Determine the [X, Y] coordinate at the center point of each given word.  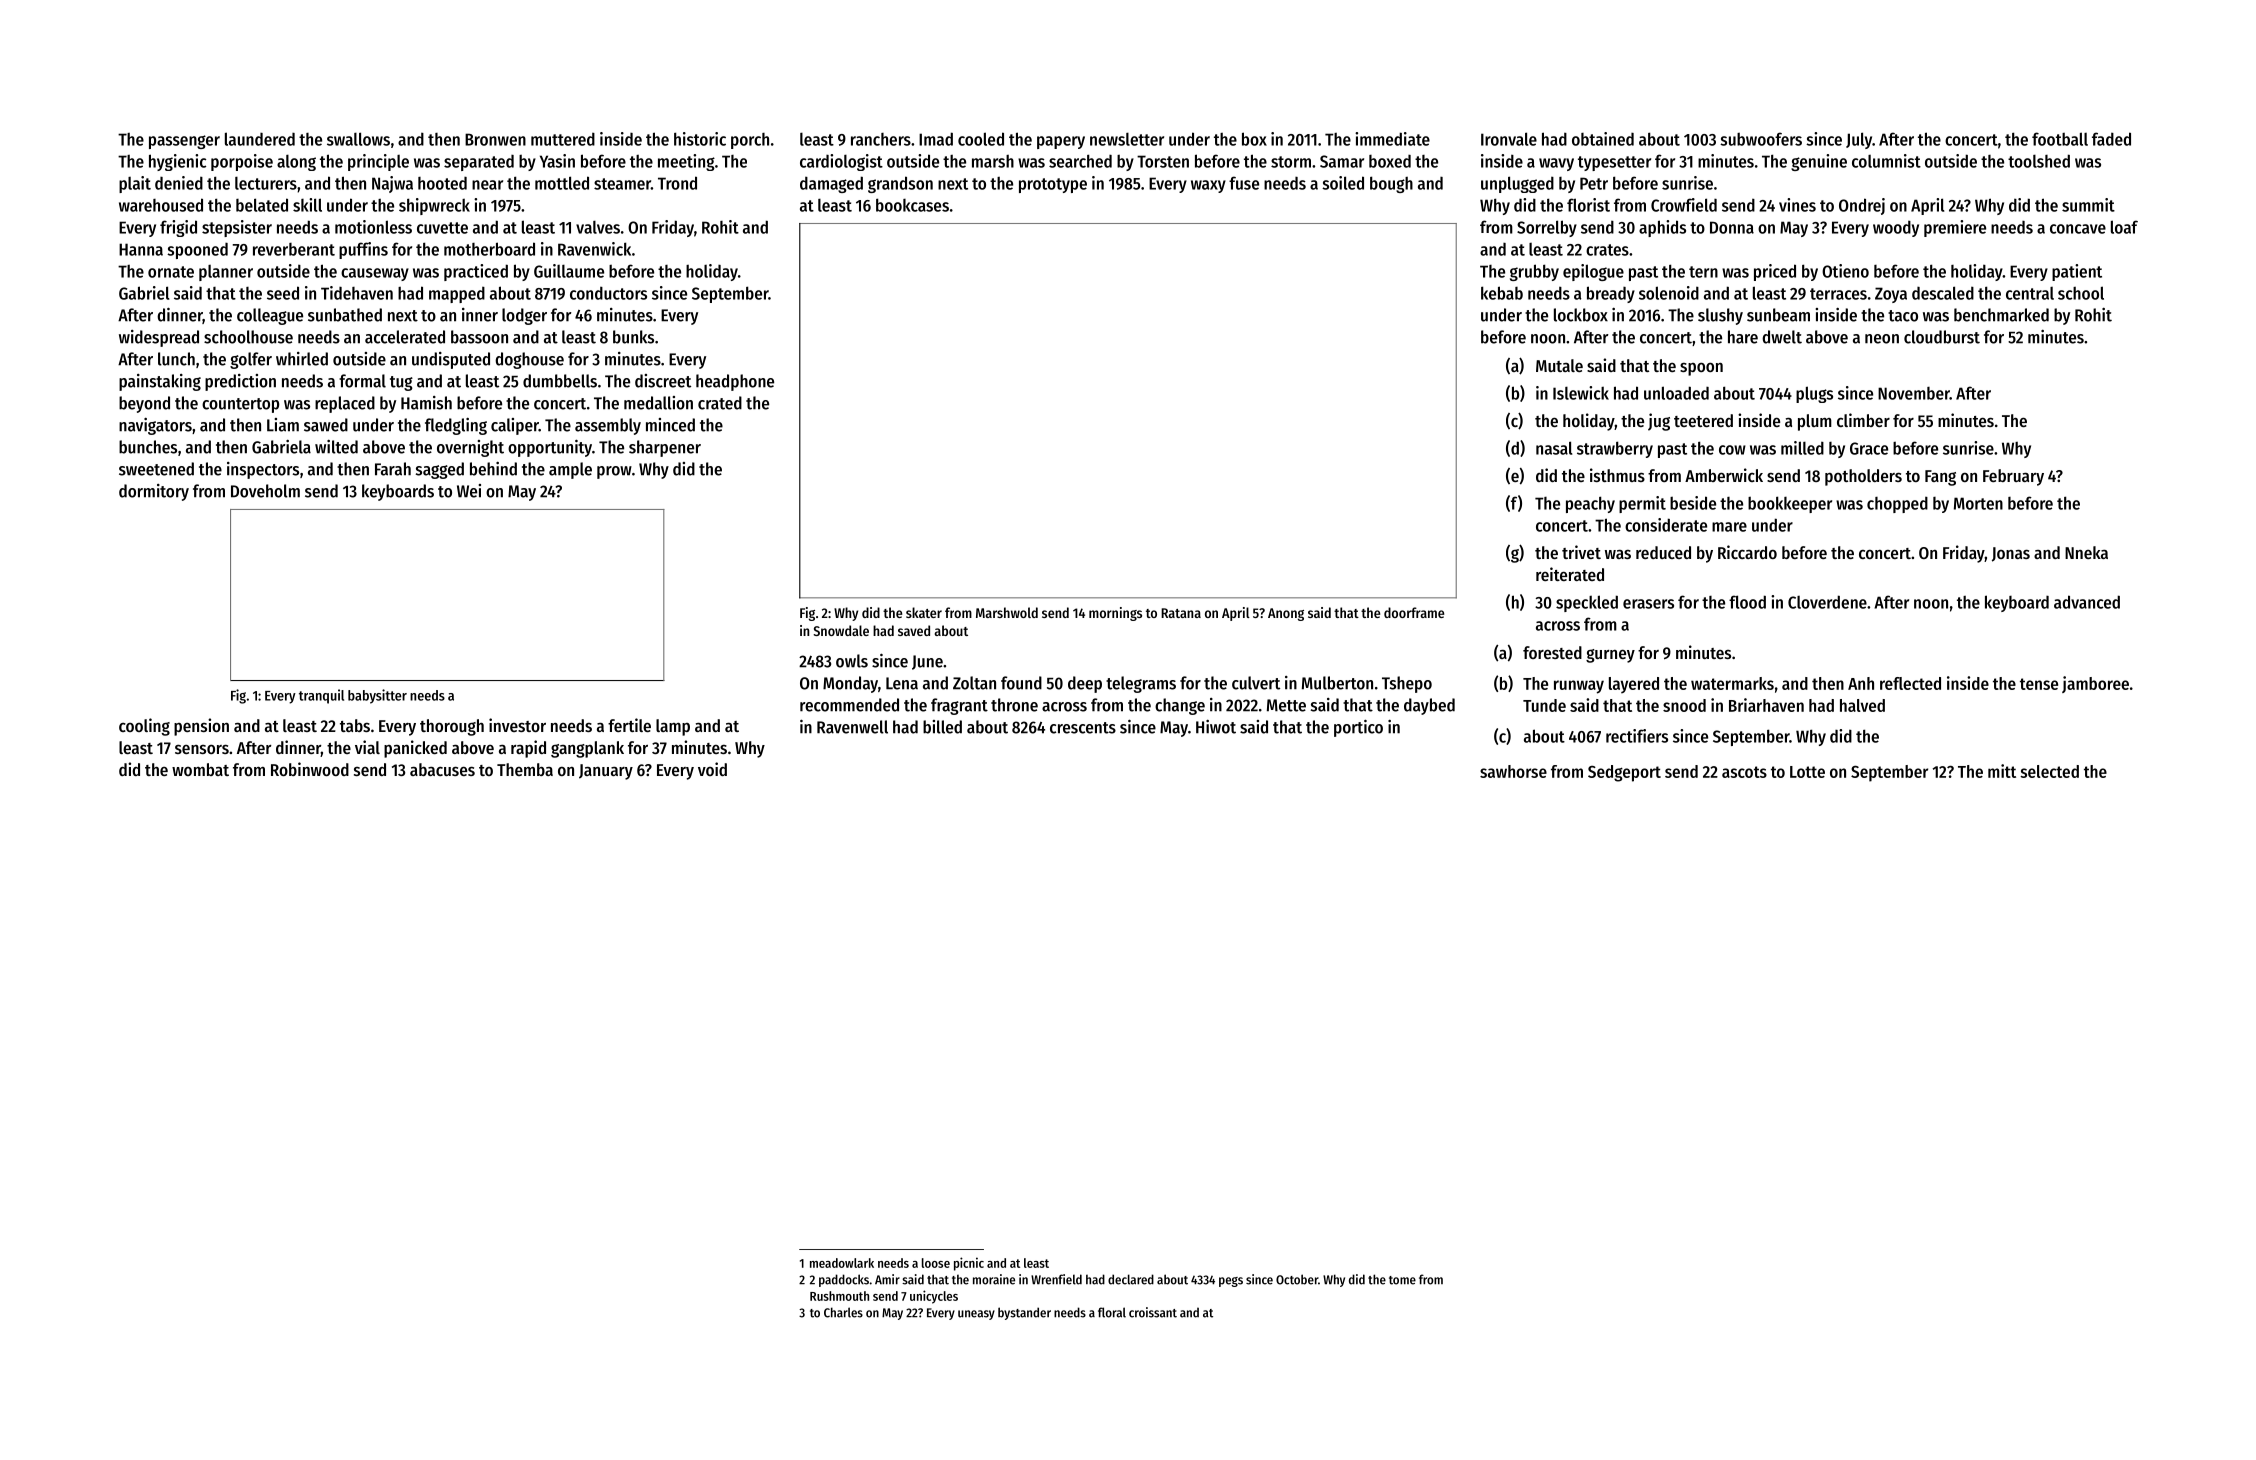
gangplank [587, 749]
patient [2077, 272]
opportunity [550, 448]
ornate [171, 272]
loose [936, 1263]
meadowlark [842, 1263]
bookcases [912, 205]
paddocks [844, 1280]
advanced [2087, 602]
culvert [1256, 683]
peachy [1590, 504]
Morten [1978, 503]
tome [1402, 1280]
